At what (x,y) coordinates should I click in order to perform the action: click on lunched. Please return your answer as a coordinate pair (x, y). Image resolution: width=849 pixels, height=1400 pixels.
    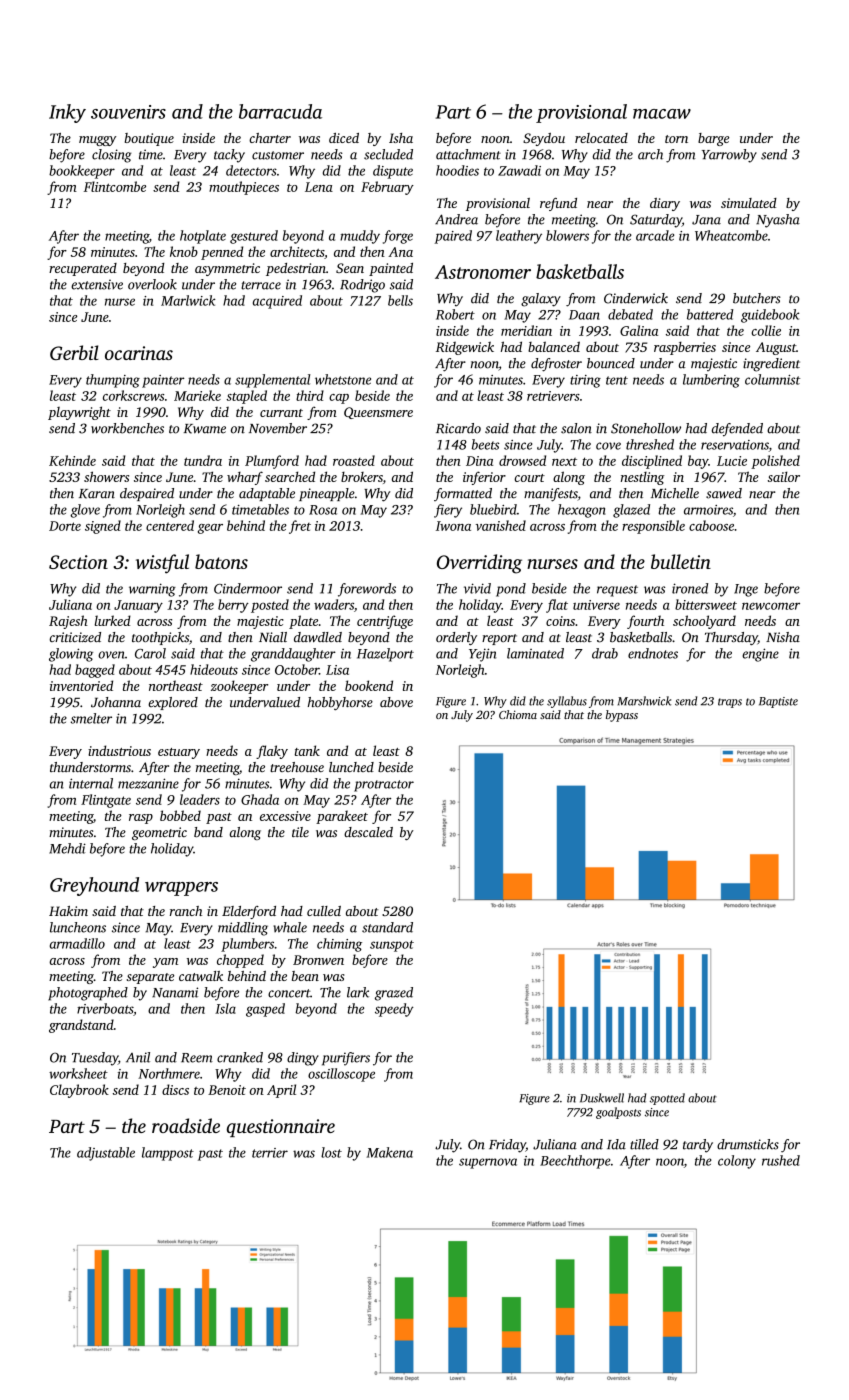
    Looking at the image, I should click on (351, 767).
